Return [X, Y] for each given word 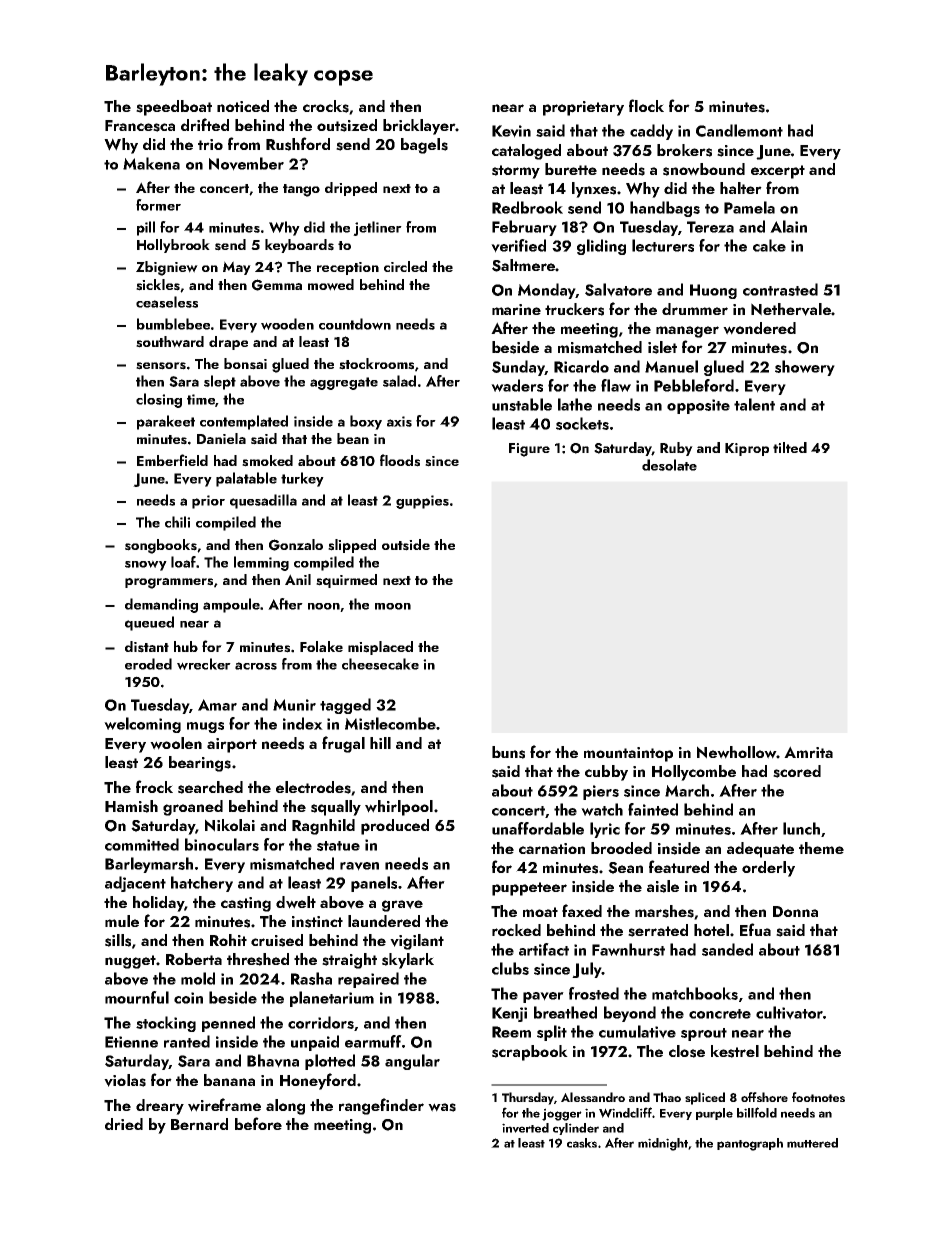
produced [395, 827]
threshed [258, 959]
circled [405, 266]
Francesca [140, 126]
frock [154, 786]
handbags [665, 209]
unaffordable [538, 828]
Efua [755, 929]
